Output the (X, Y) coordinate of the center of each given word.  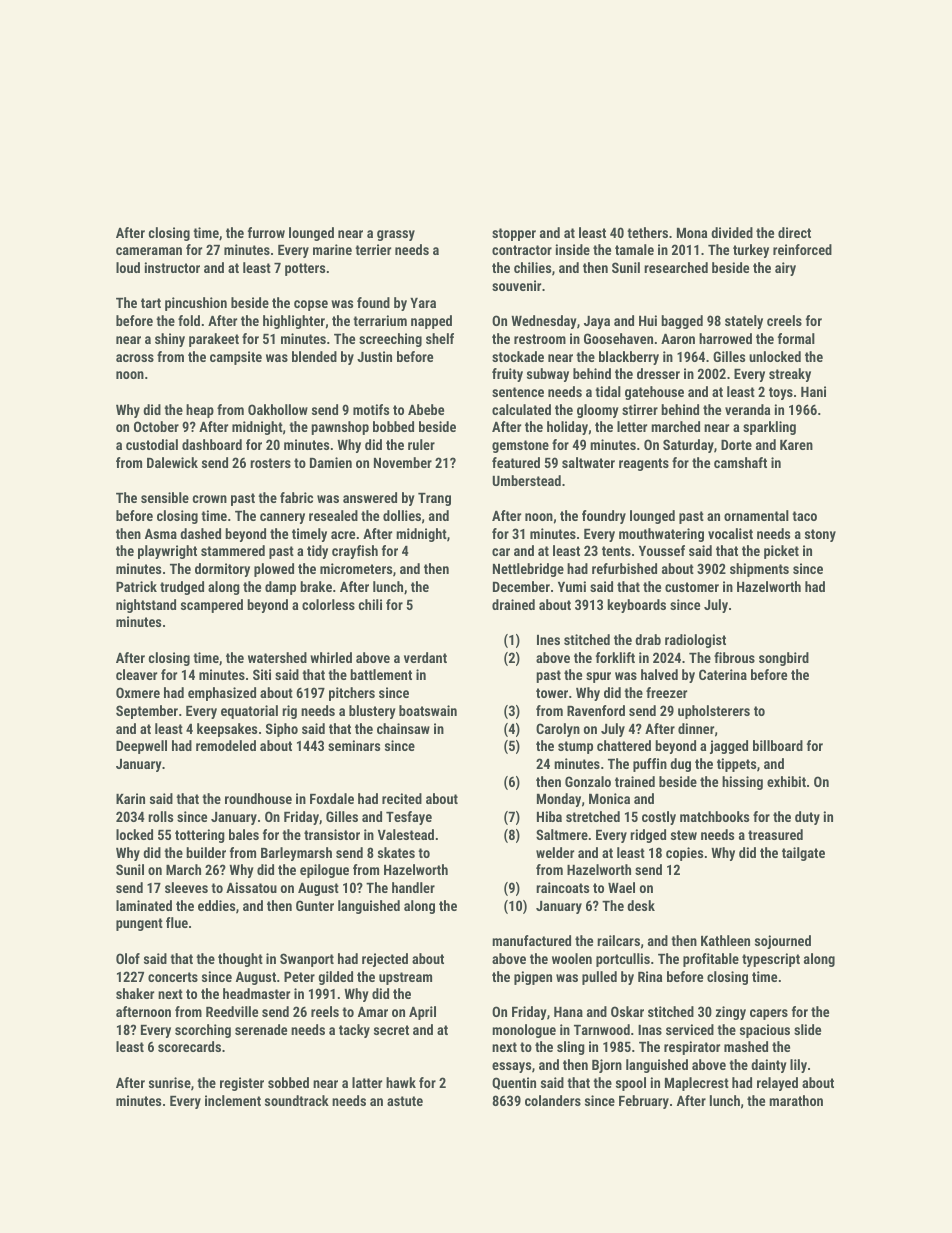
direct (794, 232)
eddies (216, 905)
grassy (396, 235)
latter (367, 1082)
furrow (266, 232)
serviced (690, 1029)
